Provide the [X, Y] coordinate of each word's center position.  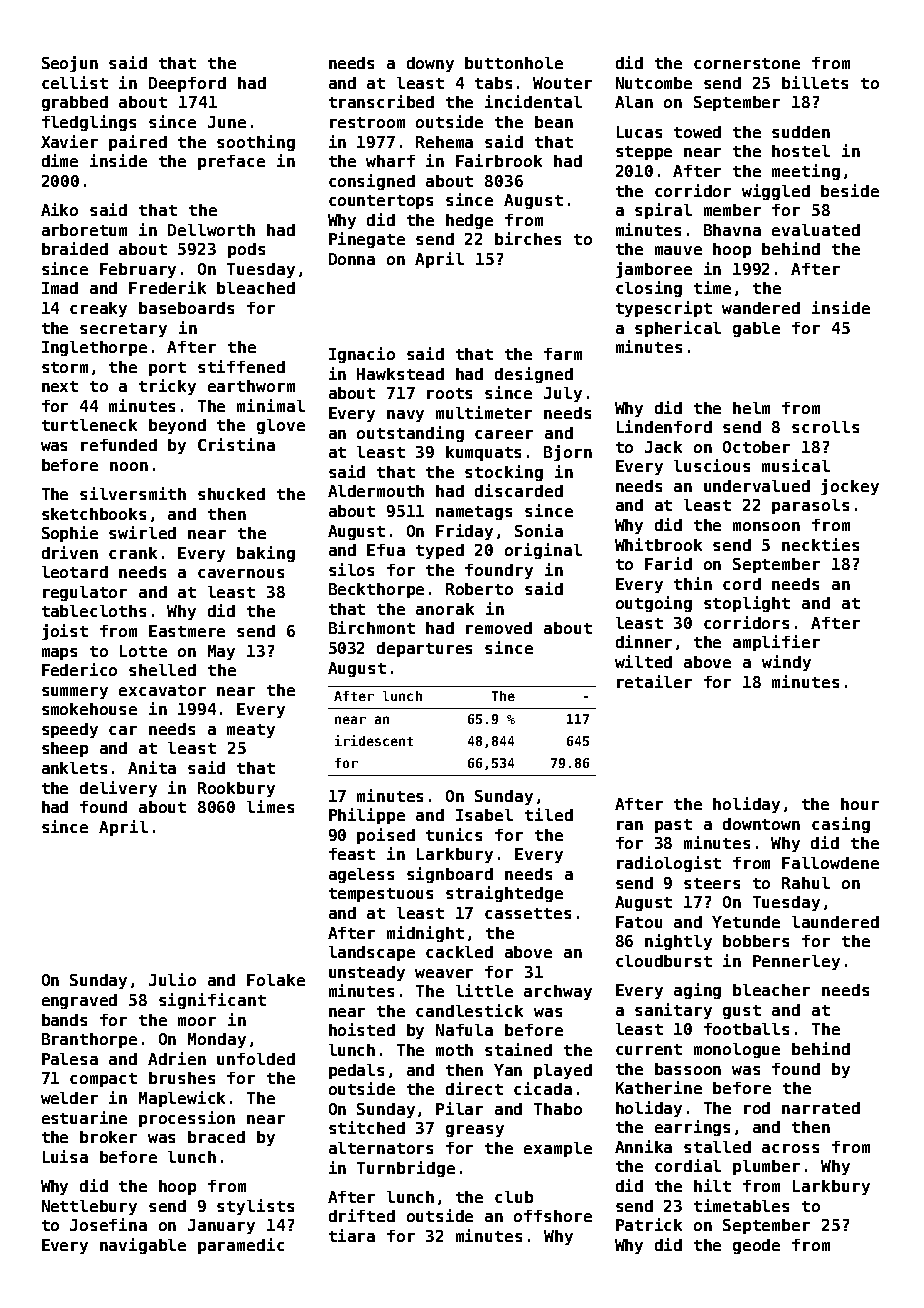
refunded [119, 445]
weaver [444, 973]
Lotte [143, 651]
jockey [850, 487]
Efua [386, 550]
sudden [801, 132]
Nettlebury [89, 1207]
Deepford [187, 84]
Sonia [539, 530]
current [649, 1049]
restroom [367, 122]
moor [197, 1021]
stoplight [747, 604]
